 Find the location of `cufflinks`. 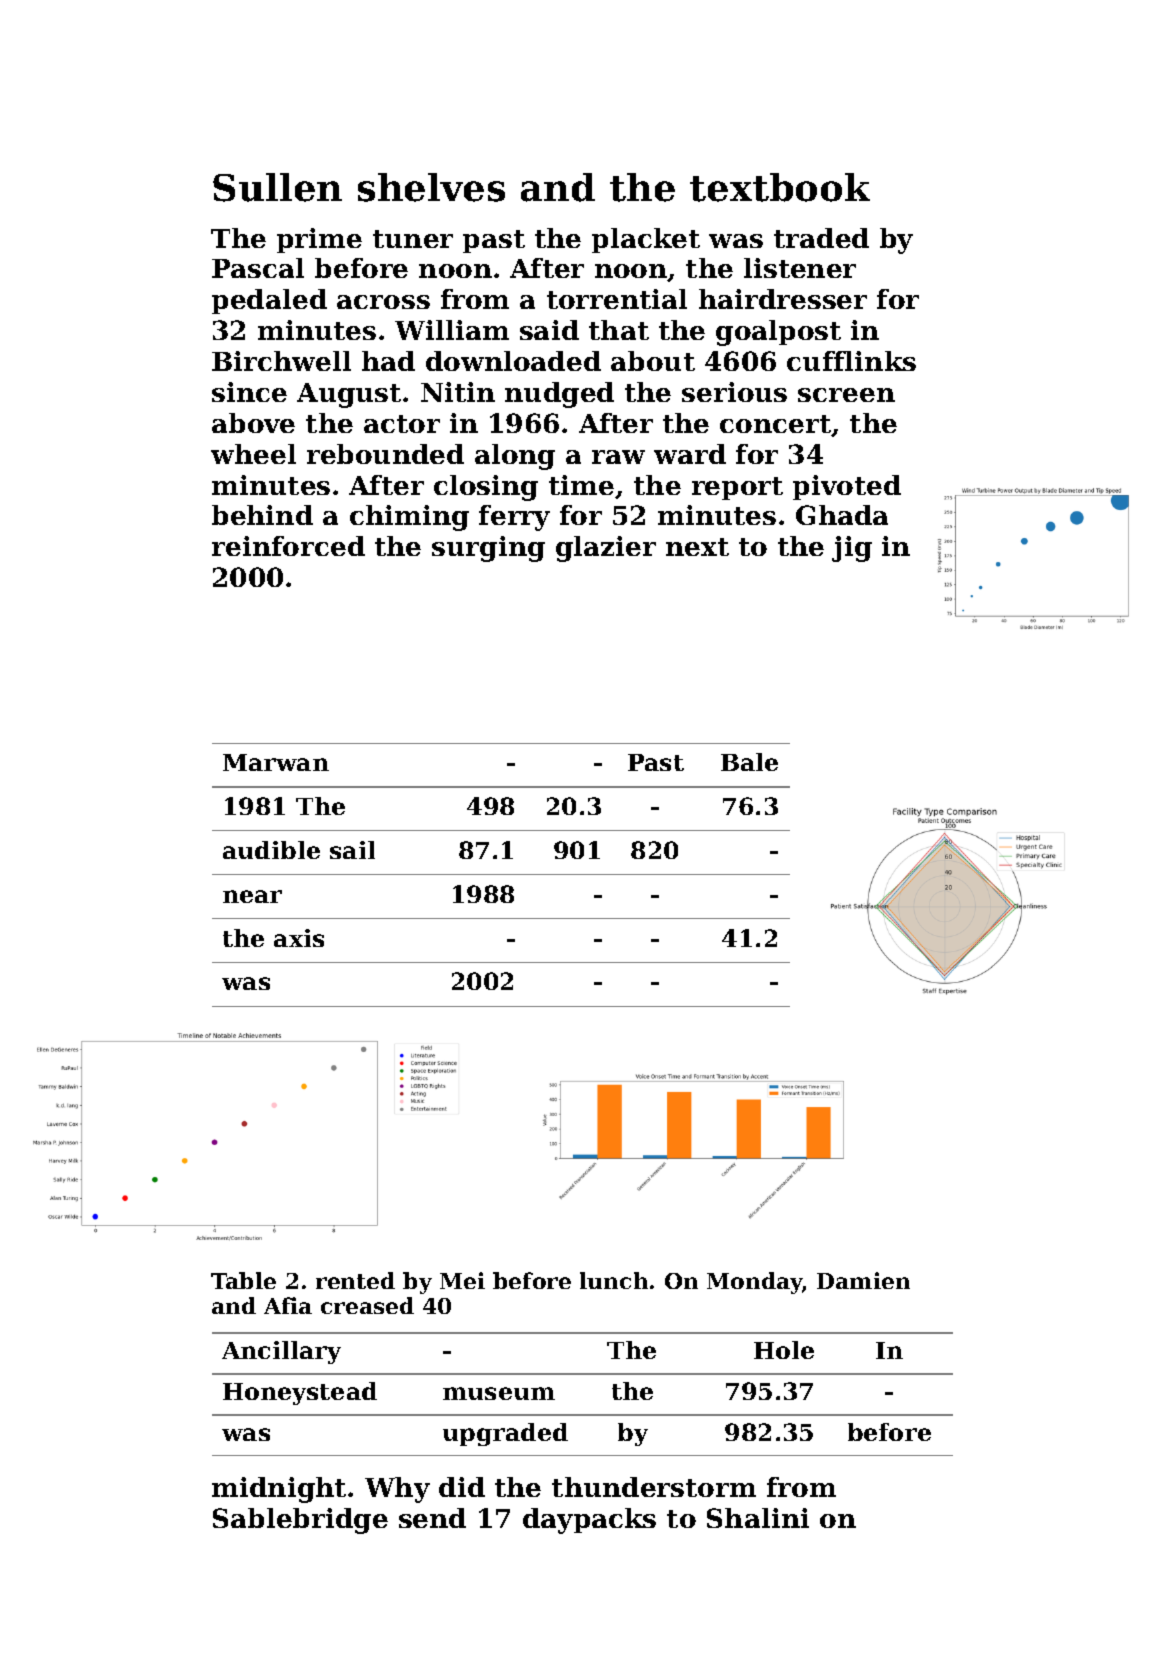

cufflinks is located at coordinates (851, 361).
